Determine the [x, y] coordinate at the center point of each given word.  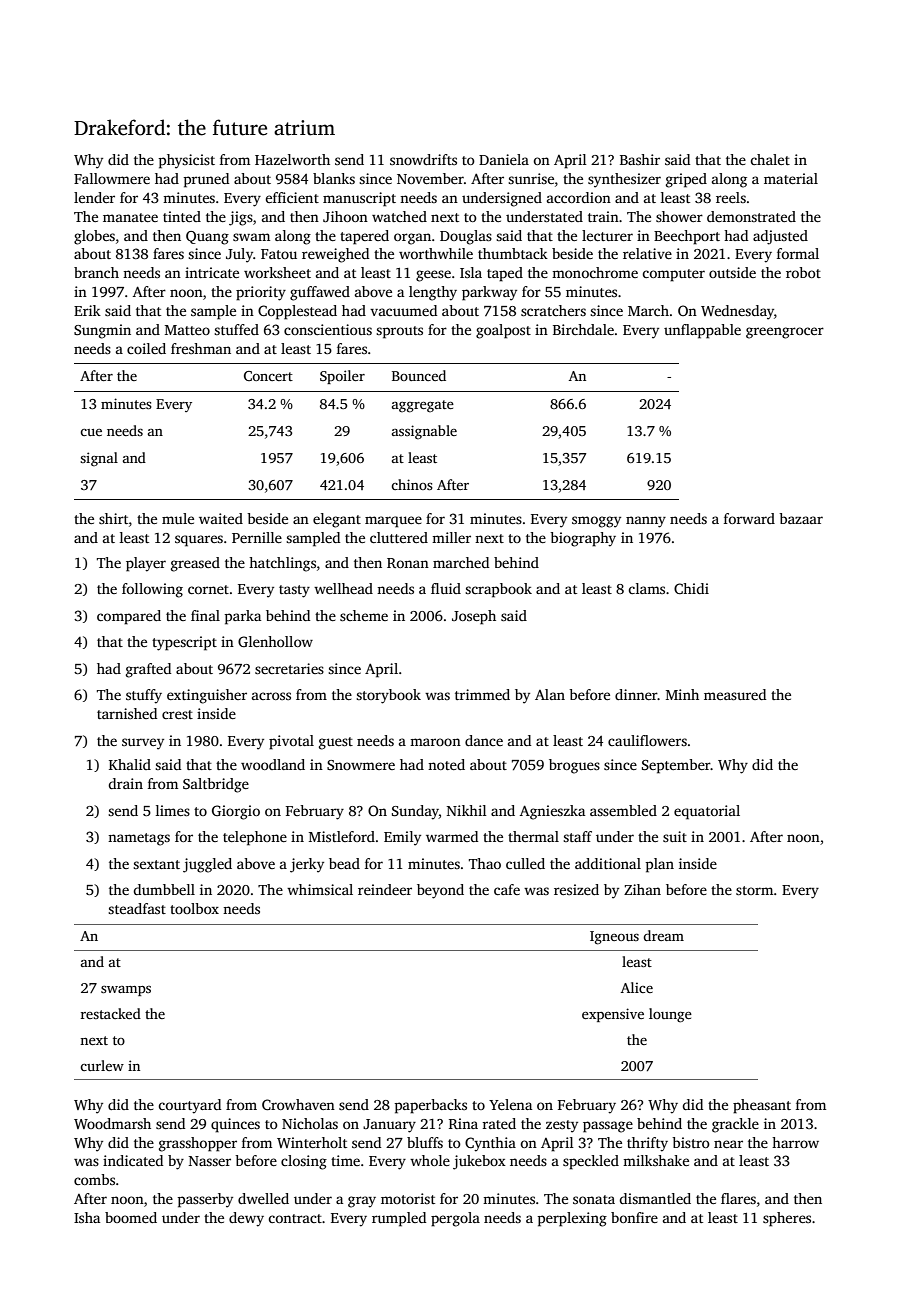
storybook [388, 696]
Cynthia [490, 1144]
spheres [787, 1219]
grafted [148, 670]
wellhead [343, 588]
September [676, 766]
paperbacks [430, 1106]
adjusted [780, 237]
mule [178, 518]
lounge [670, 1015]
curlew [102, 1065]
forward [749, 518]
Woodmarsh [112, 1123]
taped [505, 274]
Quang [207, 238]
